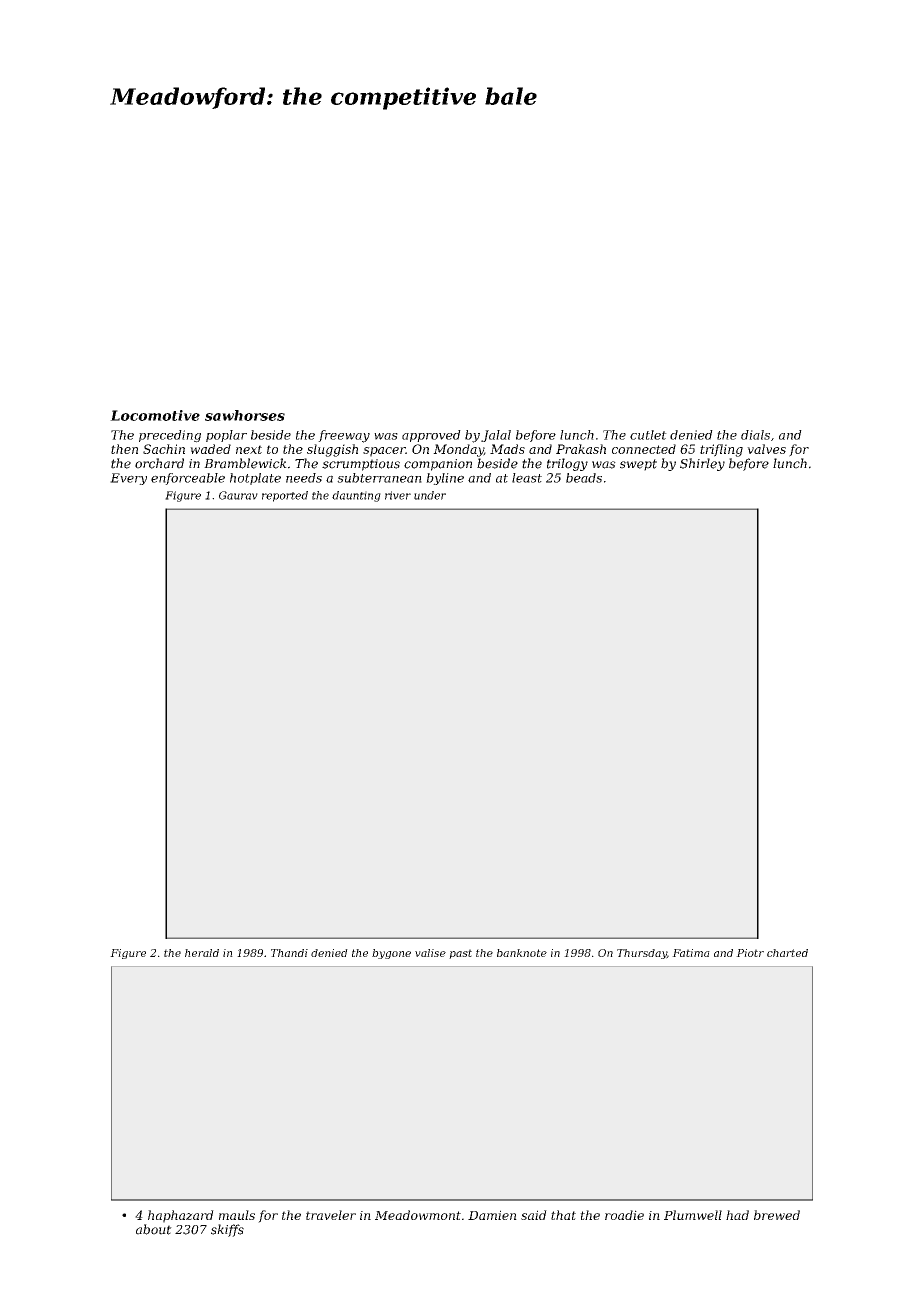 The height and width of the page is (1308, 924). What do you see at coordinates (331, 1215) in the page?
I see `traveler` at bounding box center [331, 1215].
